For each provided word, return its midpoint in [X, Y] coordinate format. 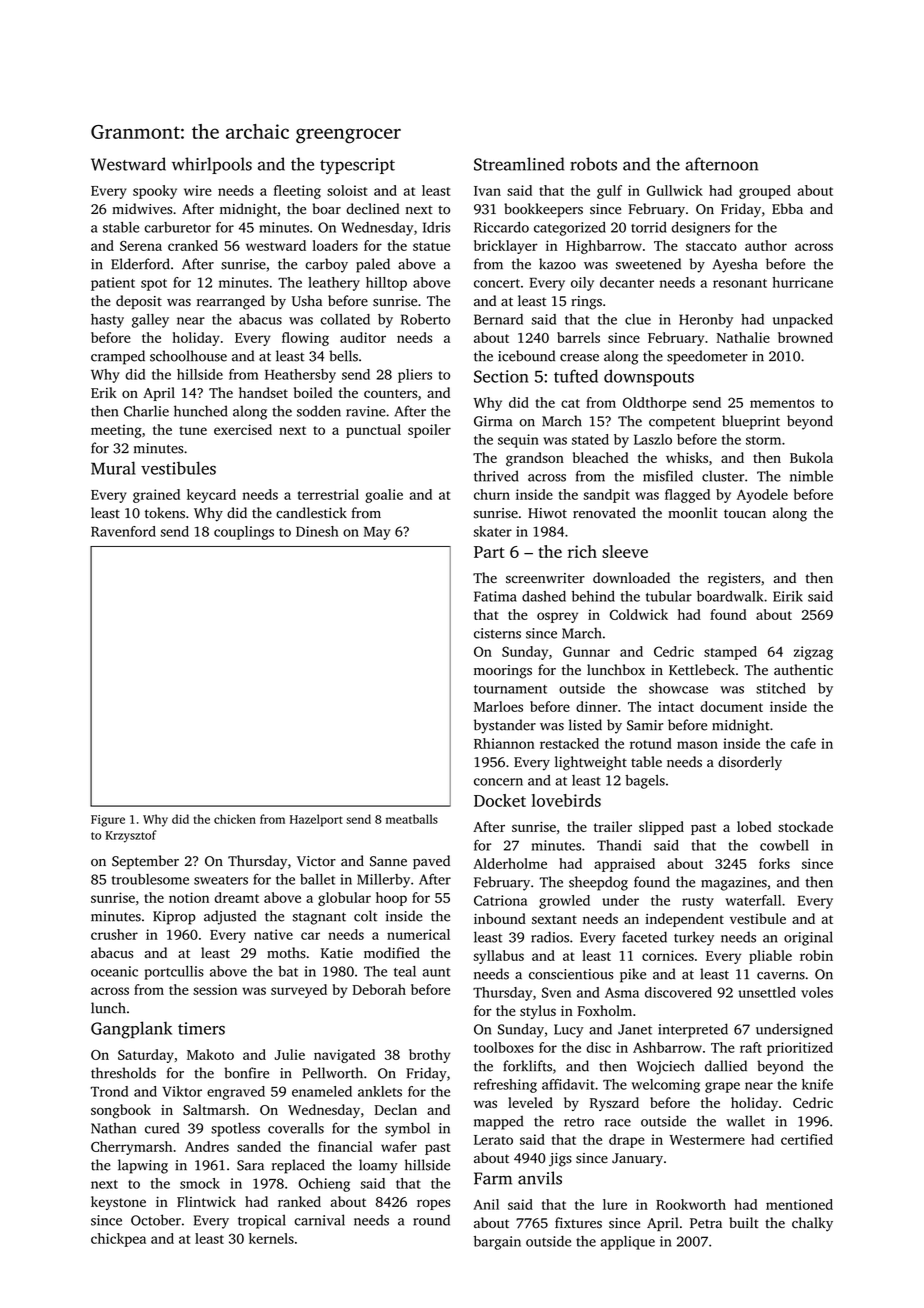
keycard [211, 496]
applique [627, 1243]
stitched [781, 688]
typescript [357, 166]
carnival [319, 1220]
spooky [155, 192]
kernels [271, 1238]
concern [498, 782]
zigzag [813, 653]
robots [593, 164]
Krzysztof [131, 836]
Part [489, 552]
